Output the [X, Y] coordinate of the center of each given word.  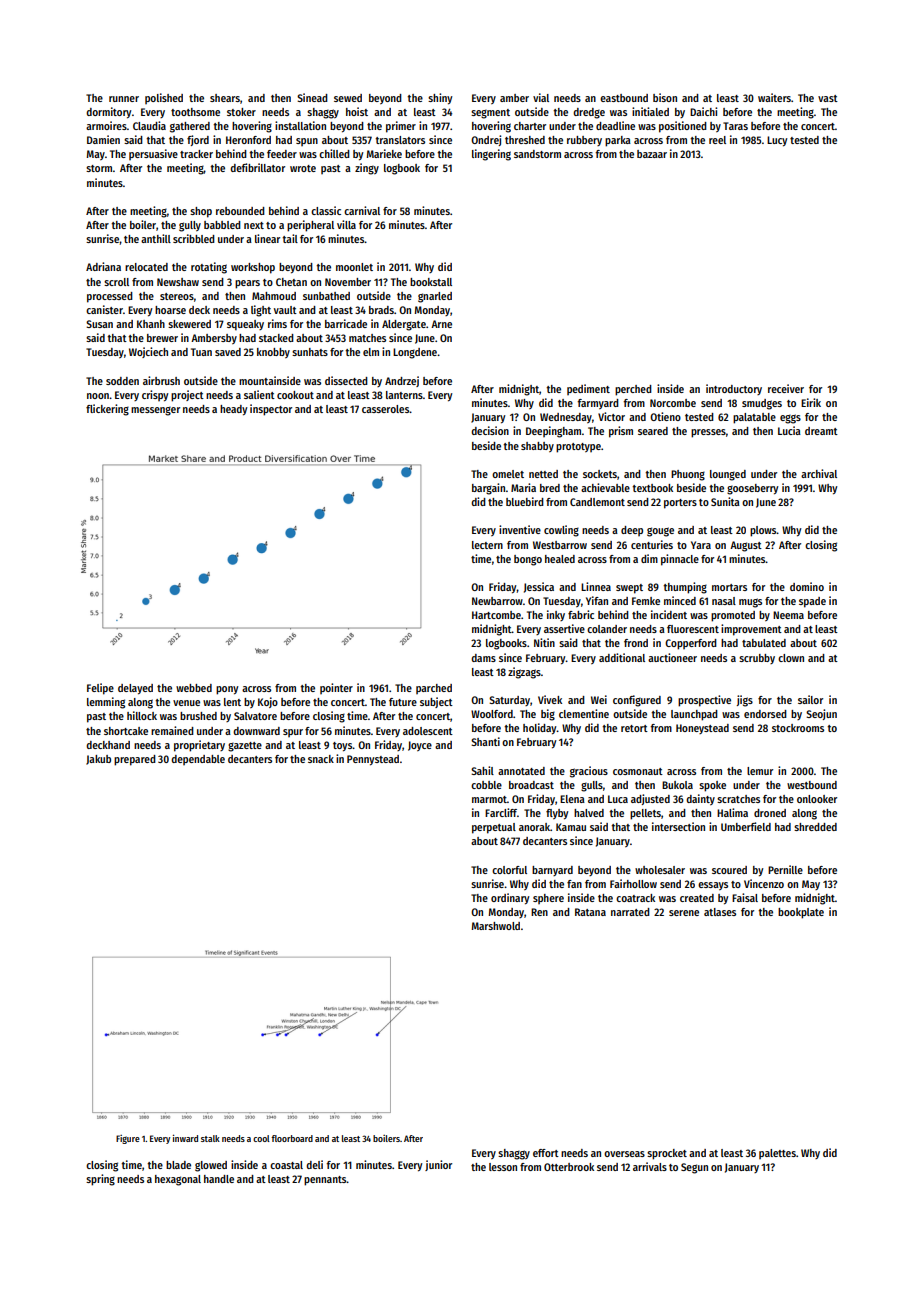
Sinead [312, 97]
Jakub [98, 760]
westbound [812, 785]
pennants [325, 1181]
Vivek [550, 699]
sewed [348, 98]
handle [219, 1179]
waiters [774, 97]
